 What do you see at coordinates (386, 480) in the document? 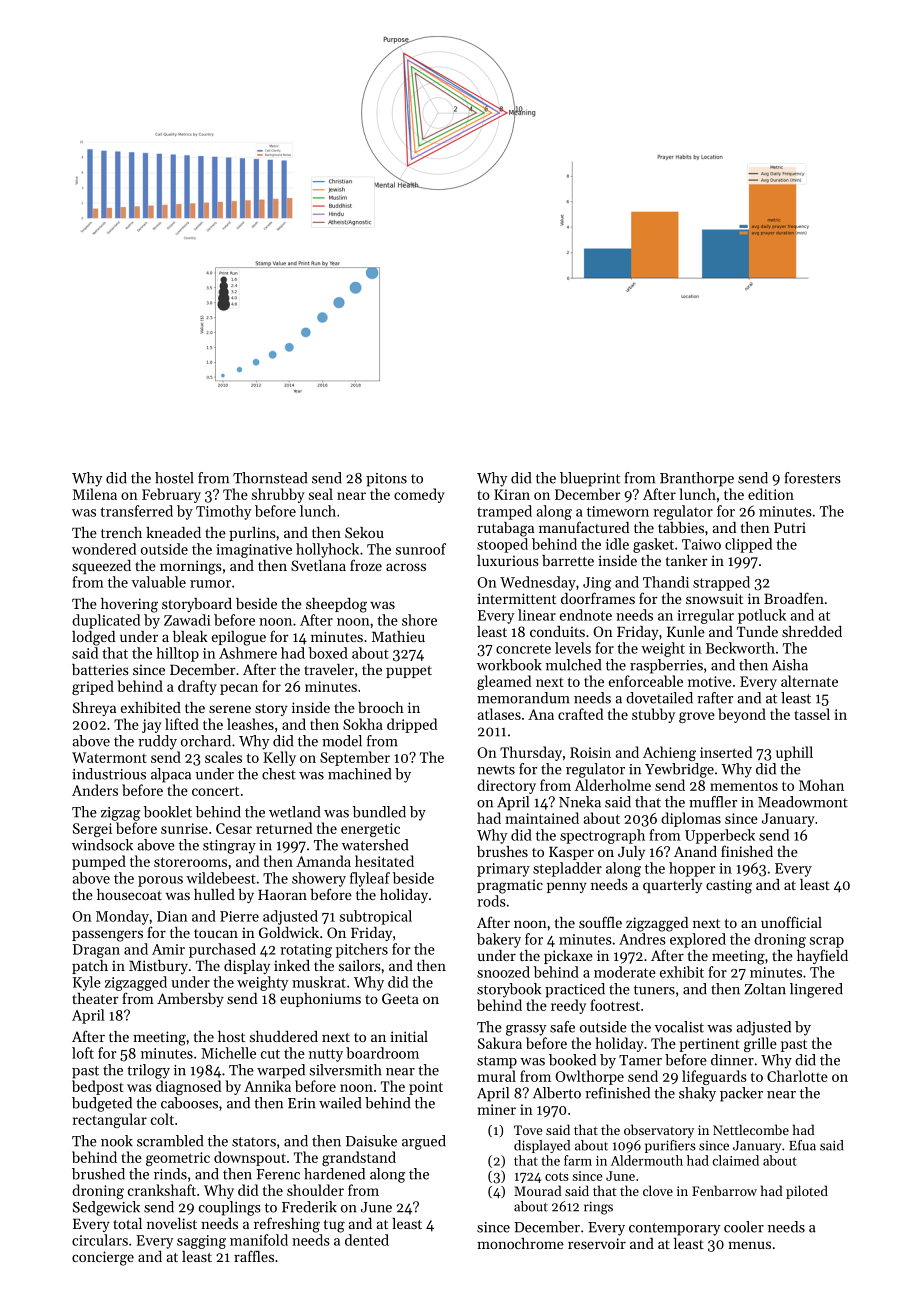
I see `pitons` at bounding box center [386, 480].
